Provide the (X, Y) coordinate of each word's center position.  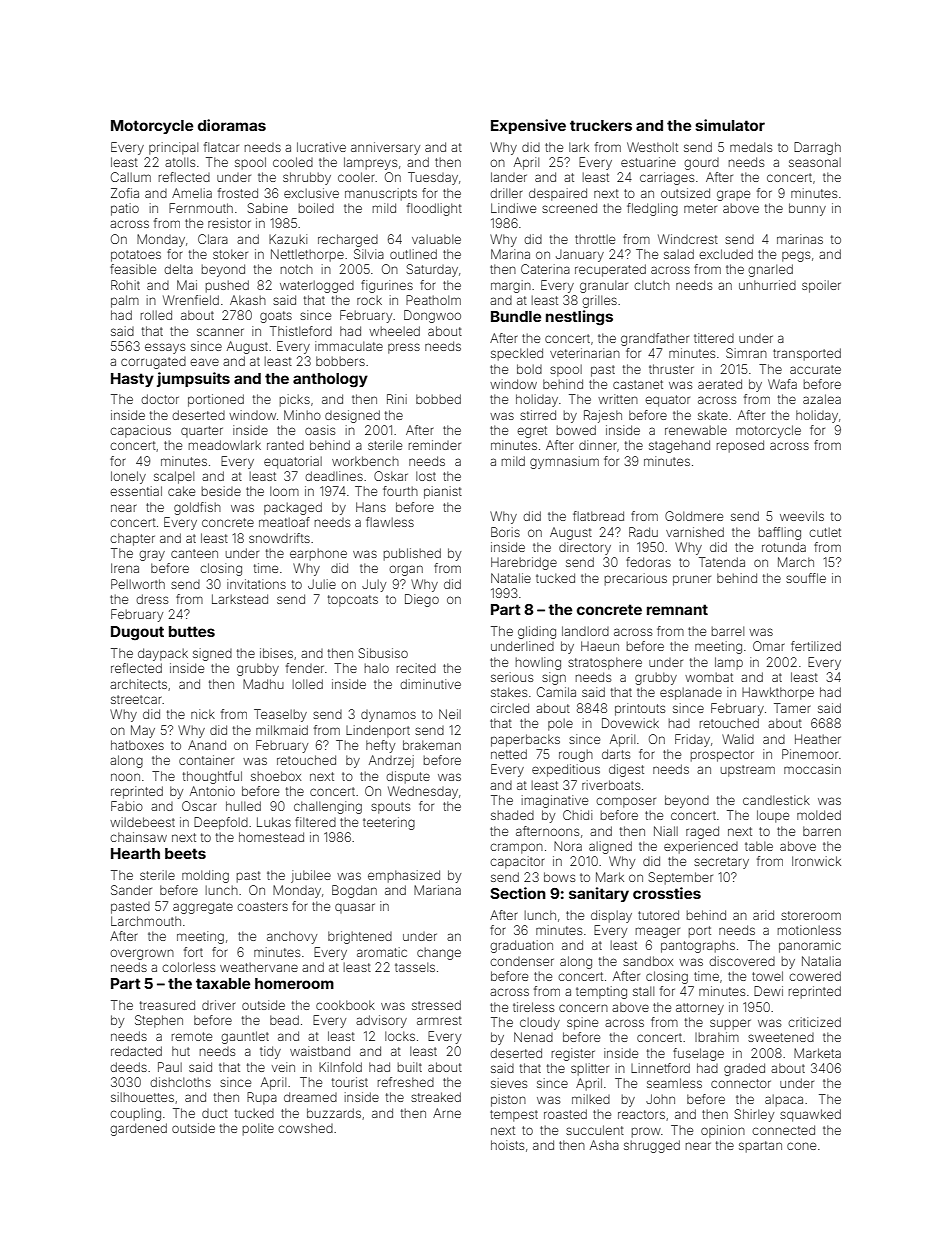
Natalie (511, 578)
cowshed (305, 1128)
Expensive (528, 126)
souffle (806, 578)
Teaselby (280, 715)
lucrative (321, 147)
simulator (730, 125)
